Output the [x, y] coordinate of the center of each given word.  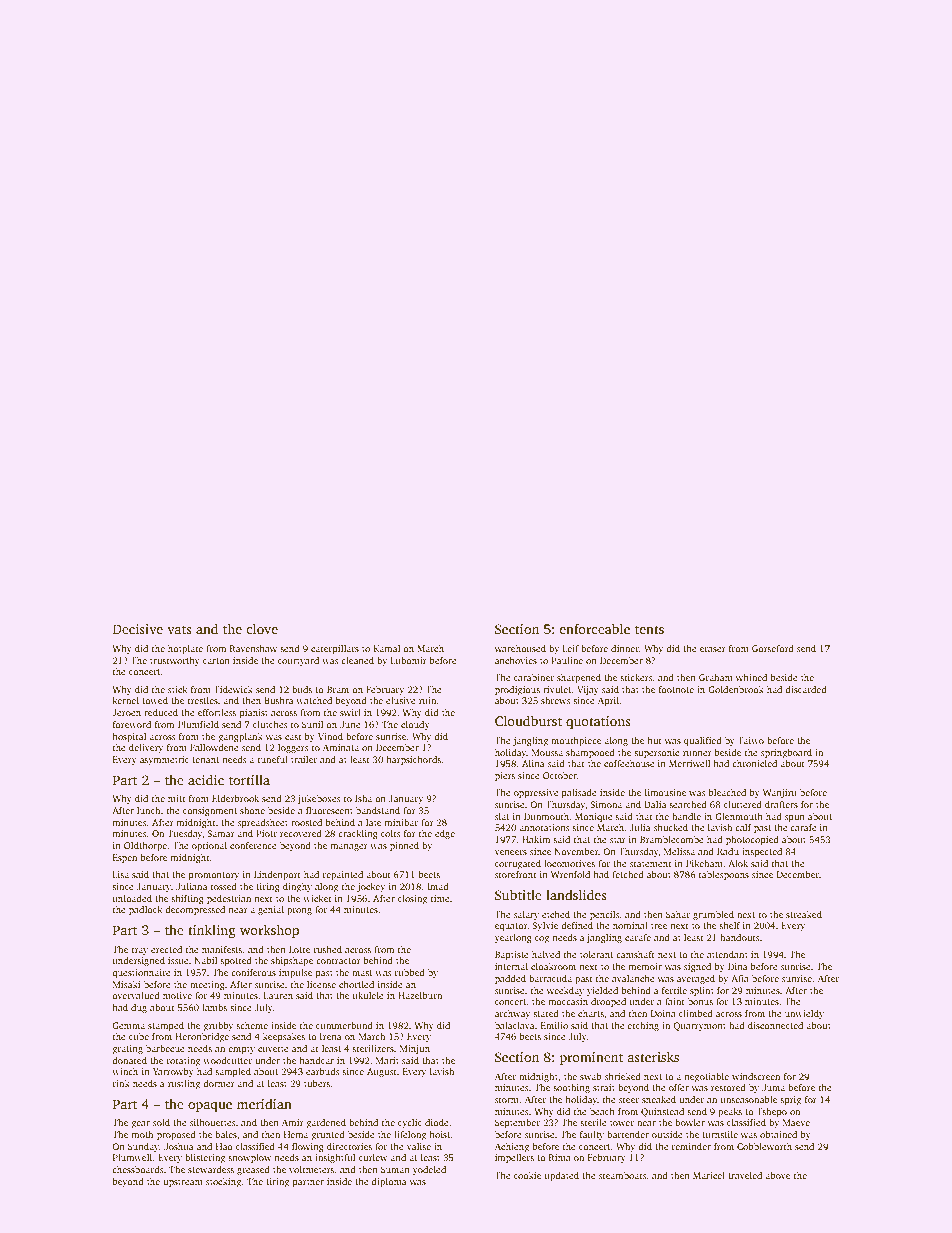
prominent [591, 1058]
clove [262, 629]
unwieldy [804, 1014]
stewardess [211, 1169]
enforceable [594, 628]
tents [649, 629]
